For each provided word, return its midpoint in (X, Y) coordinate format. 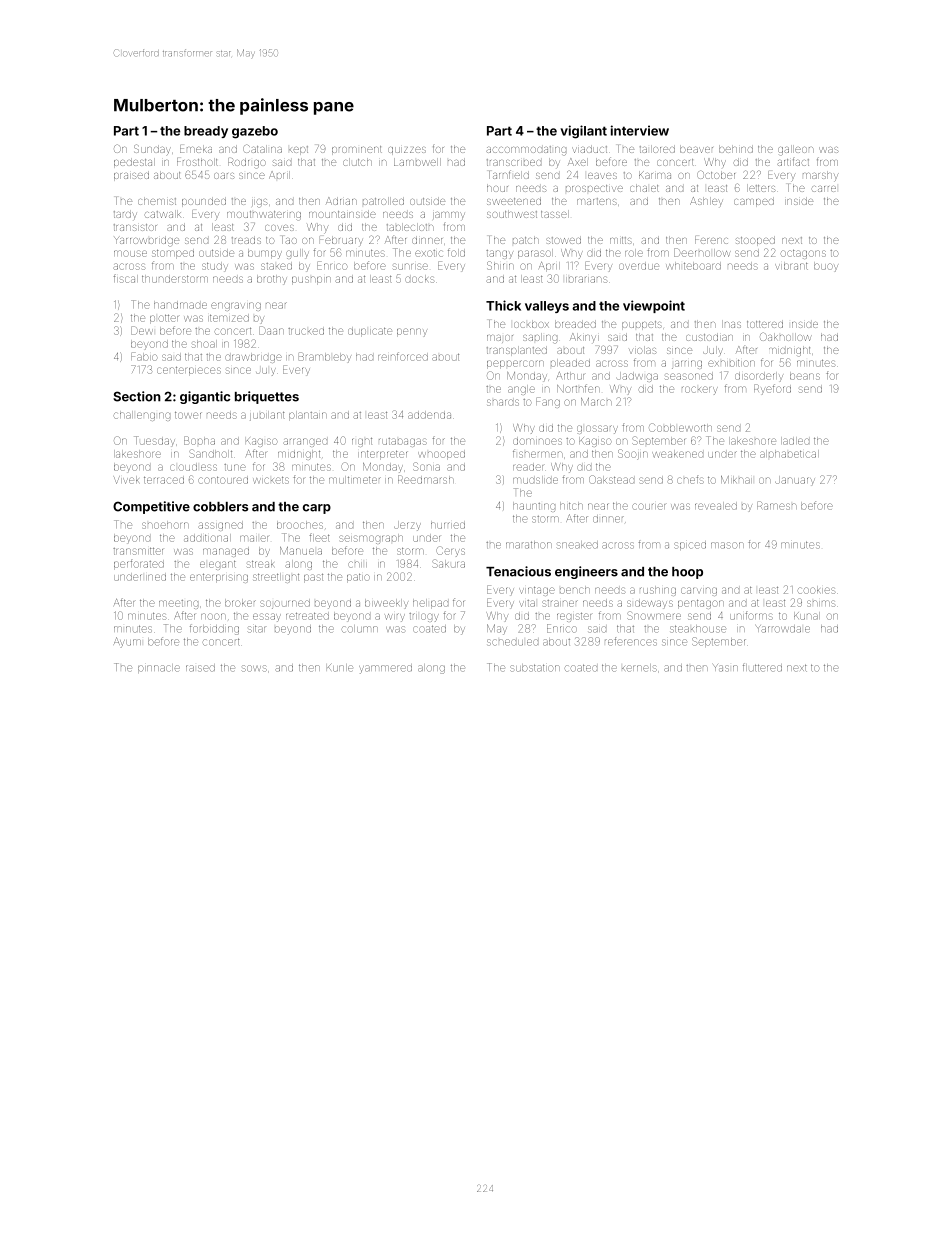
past (313, 578)
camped (754, 202)
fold (456, 252)
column (360, 629)
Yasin (726, 668)
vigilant (583, 132)
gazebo (255, 132)
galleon (796, 150)
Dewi (142, 330)
